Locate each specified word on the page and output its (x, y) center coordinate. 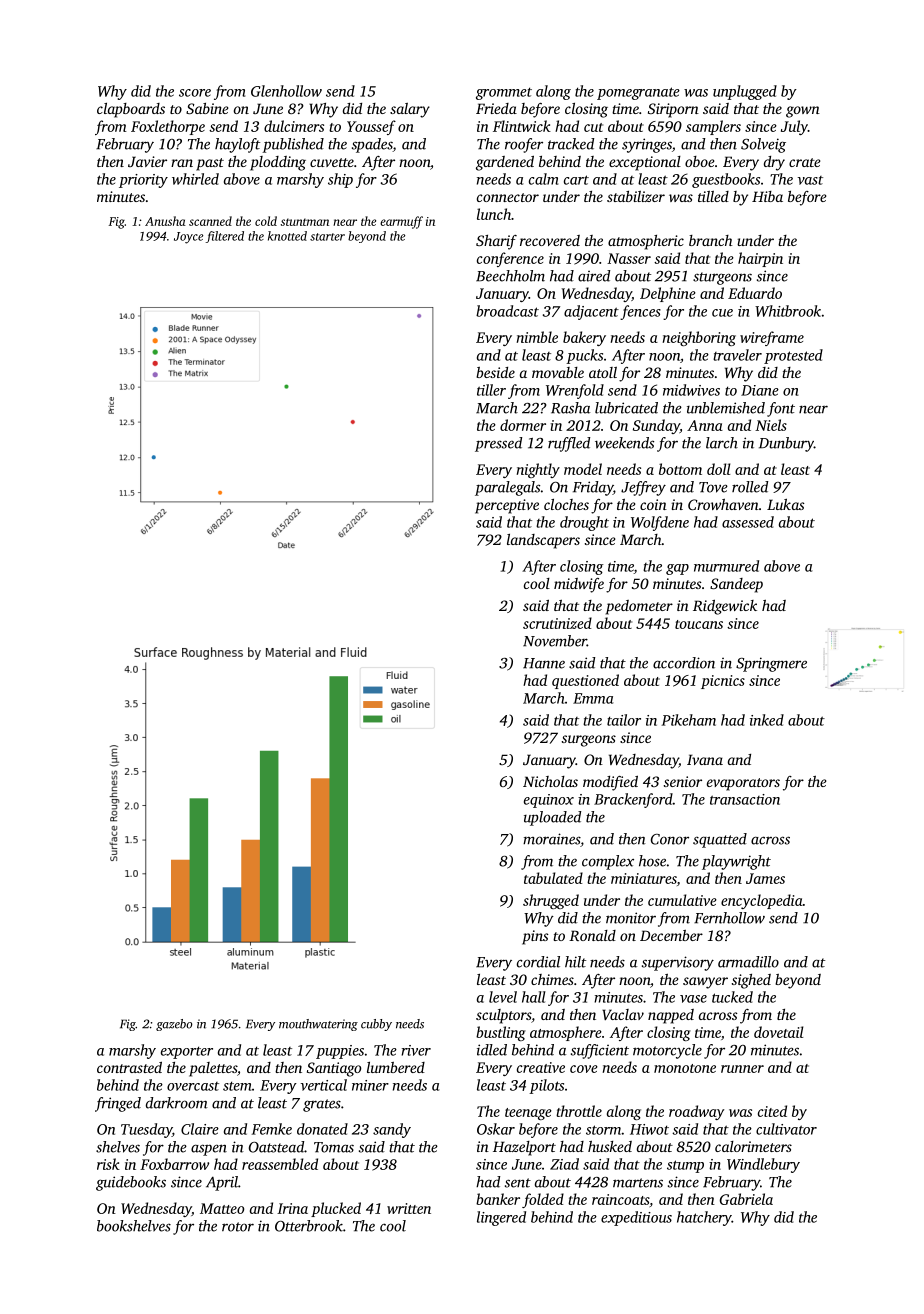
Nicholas (550, 781)
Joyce (188, 238)
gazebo (174, 1025)
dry (774, 163)
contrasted (129, 1067)
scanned (210, 221)
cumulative (682, 900)
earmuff (401, 222)
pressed (498, 444)
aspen (209, 1150)
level (503, 997)
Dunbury (786, 444)
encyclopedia (762, 901)
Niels (771, 425)
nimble (537, 337)
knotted (287, 236)
